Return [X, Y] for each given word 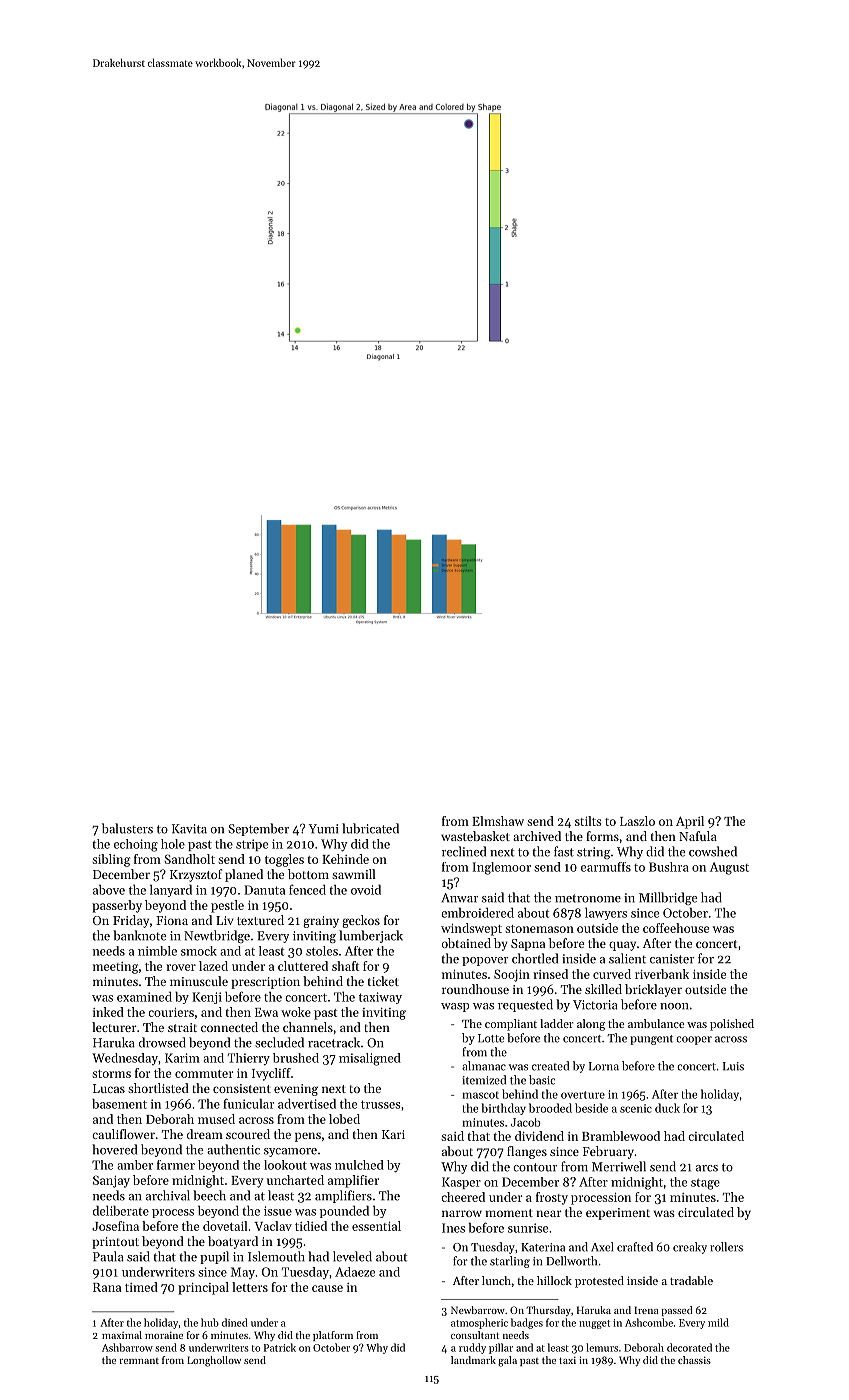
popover [485, 961]
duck [667, 1108]
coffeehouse [676, 928]
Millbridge [668, 898]
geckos [361, 921]
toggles [284, 860]
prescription [265, 983]
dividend [539, 1136]
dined [235, 1322]
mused [216, 1119]
